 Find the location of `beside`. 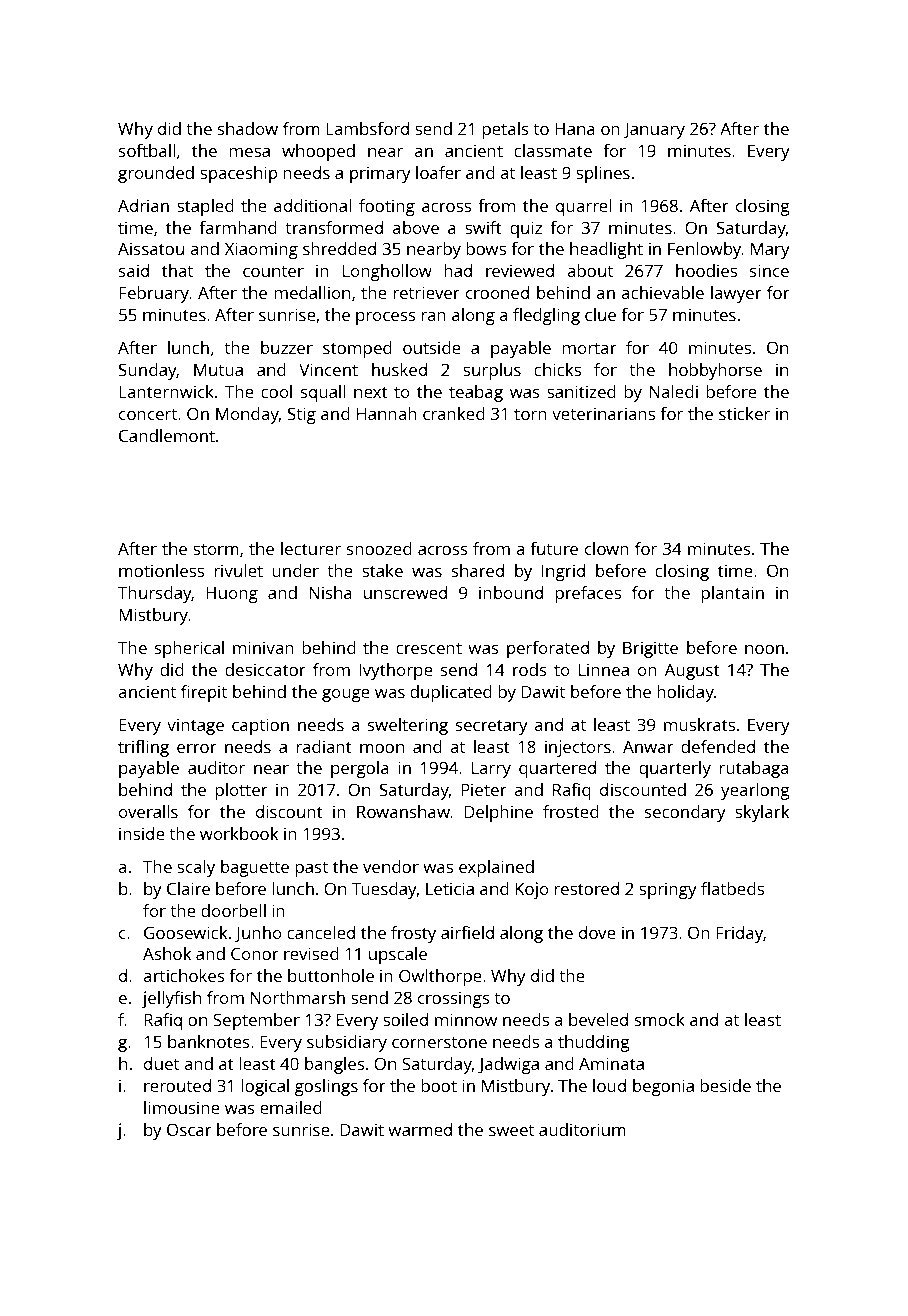

beside is located at coordinates (725, 1085).
